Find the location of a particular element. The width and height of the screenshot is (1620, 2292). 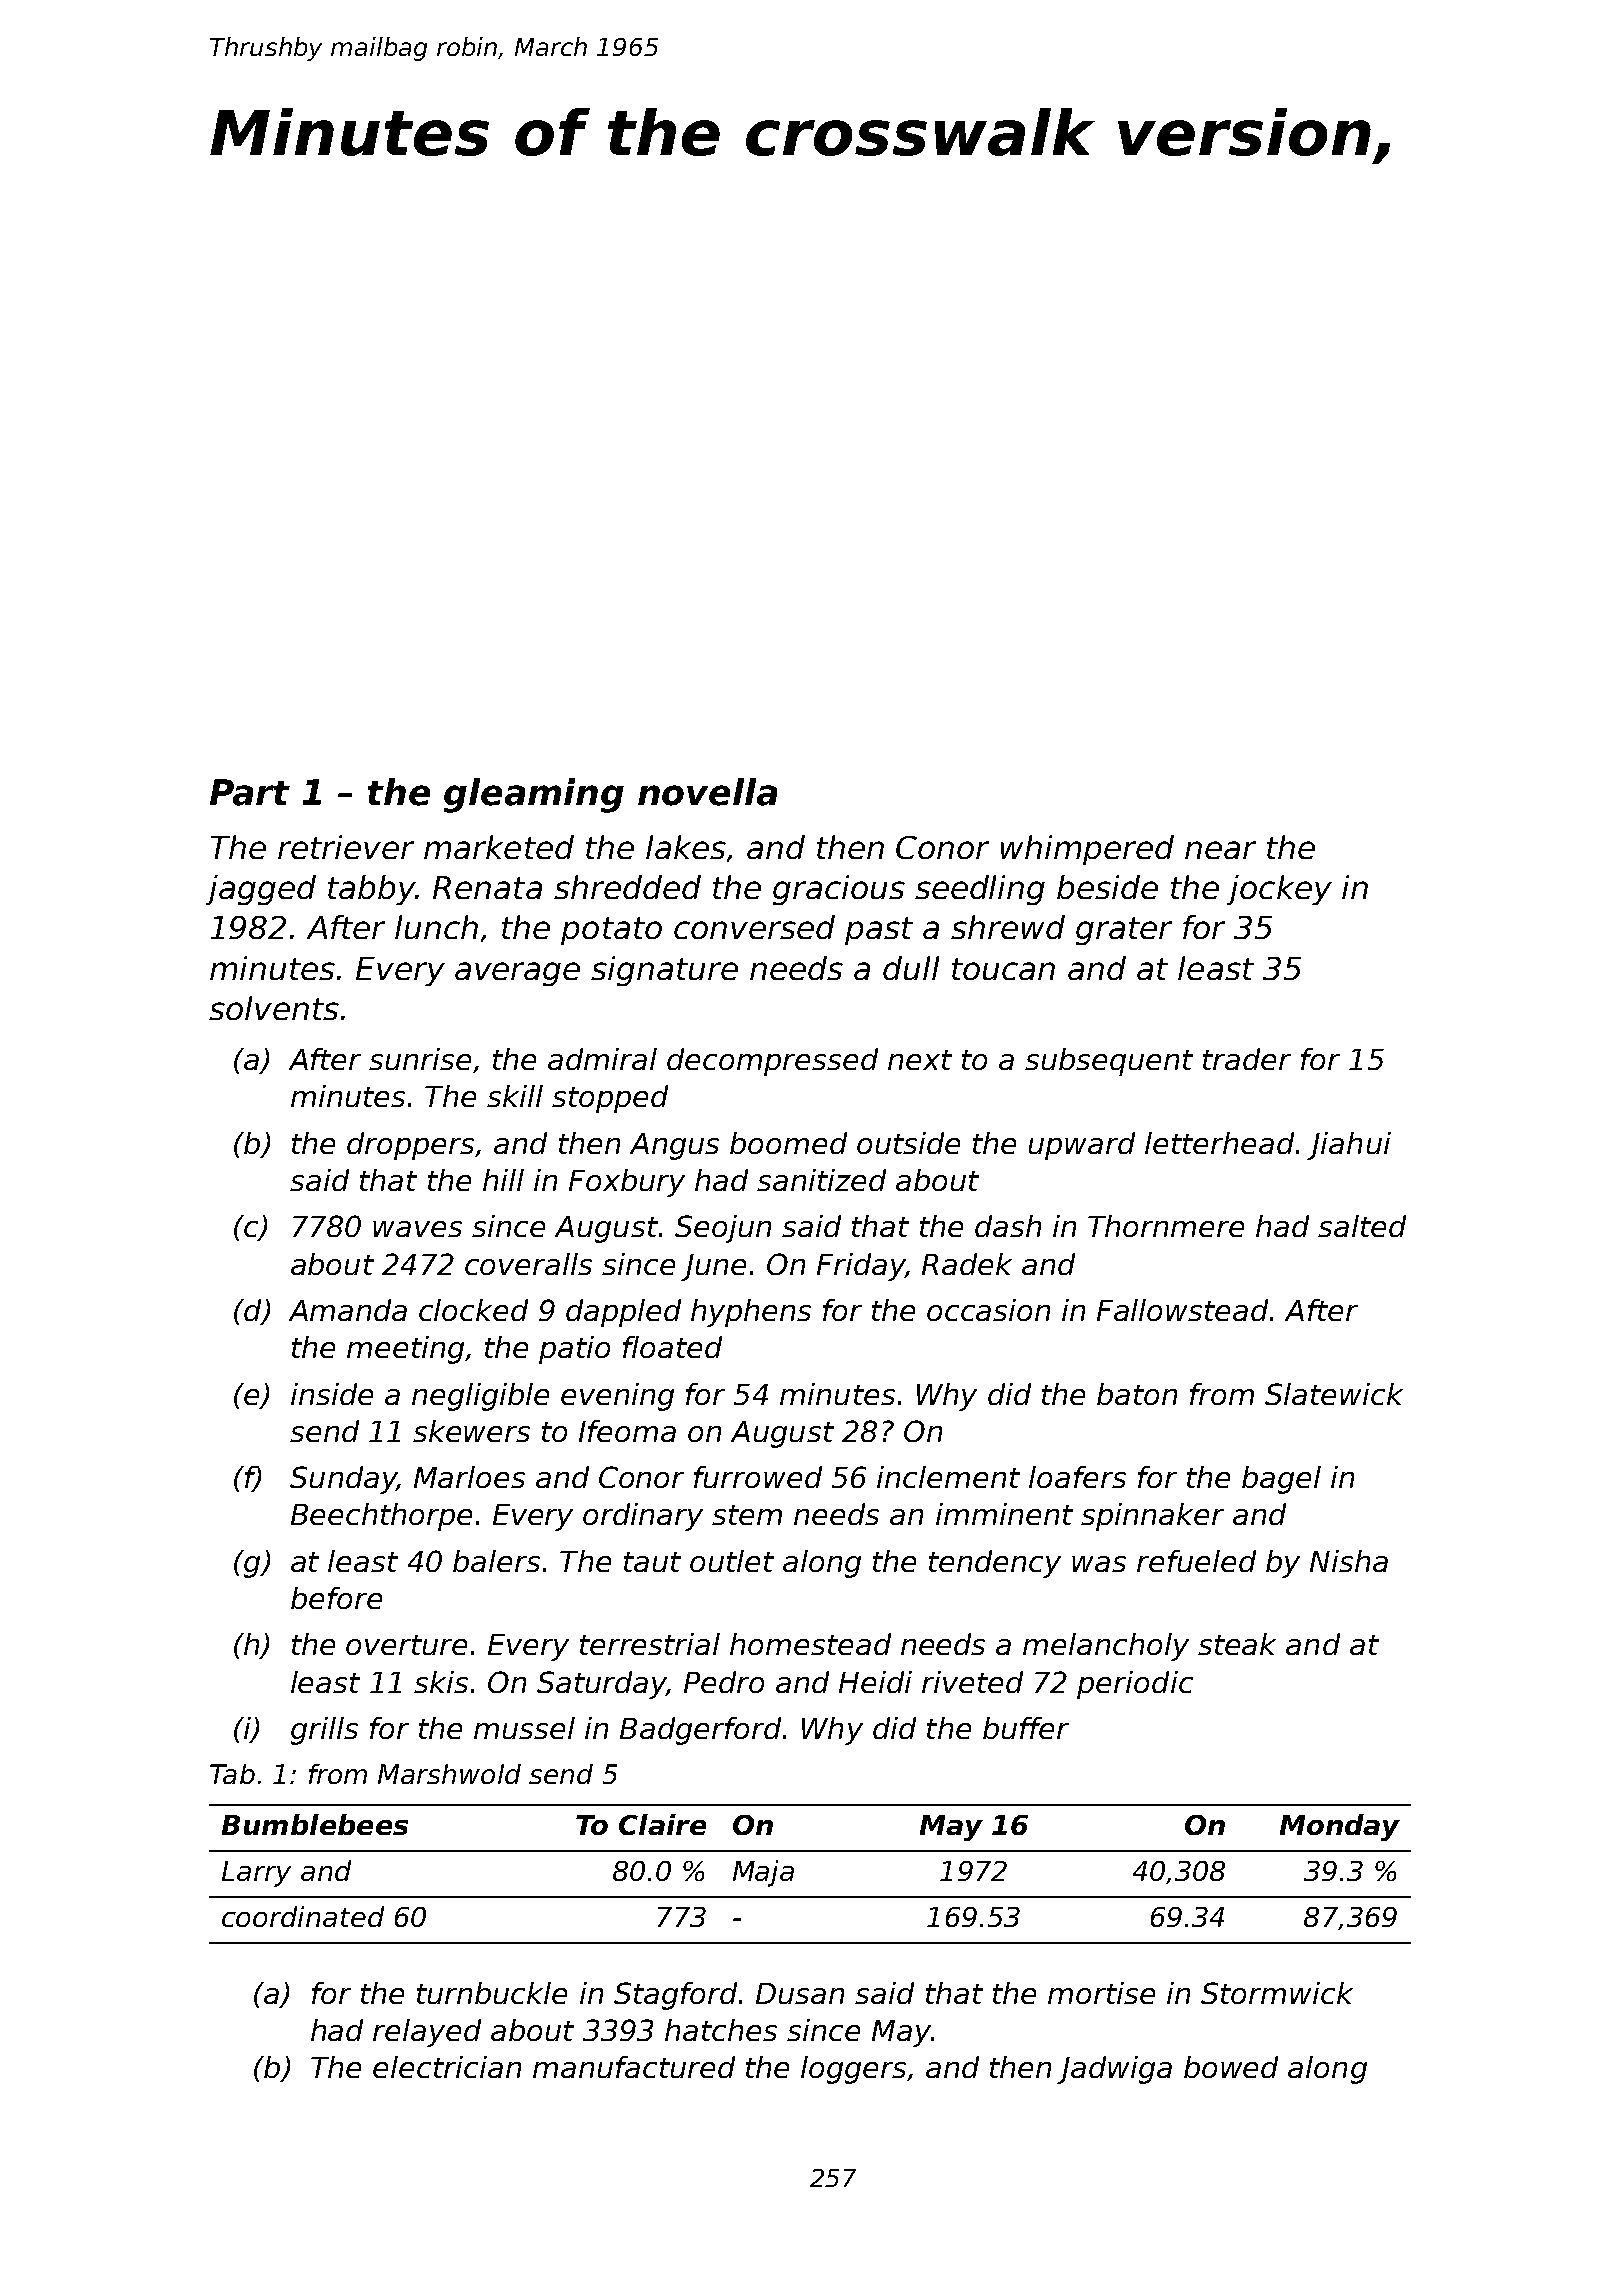

occasion is located at coordinates (988, 1310).
